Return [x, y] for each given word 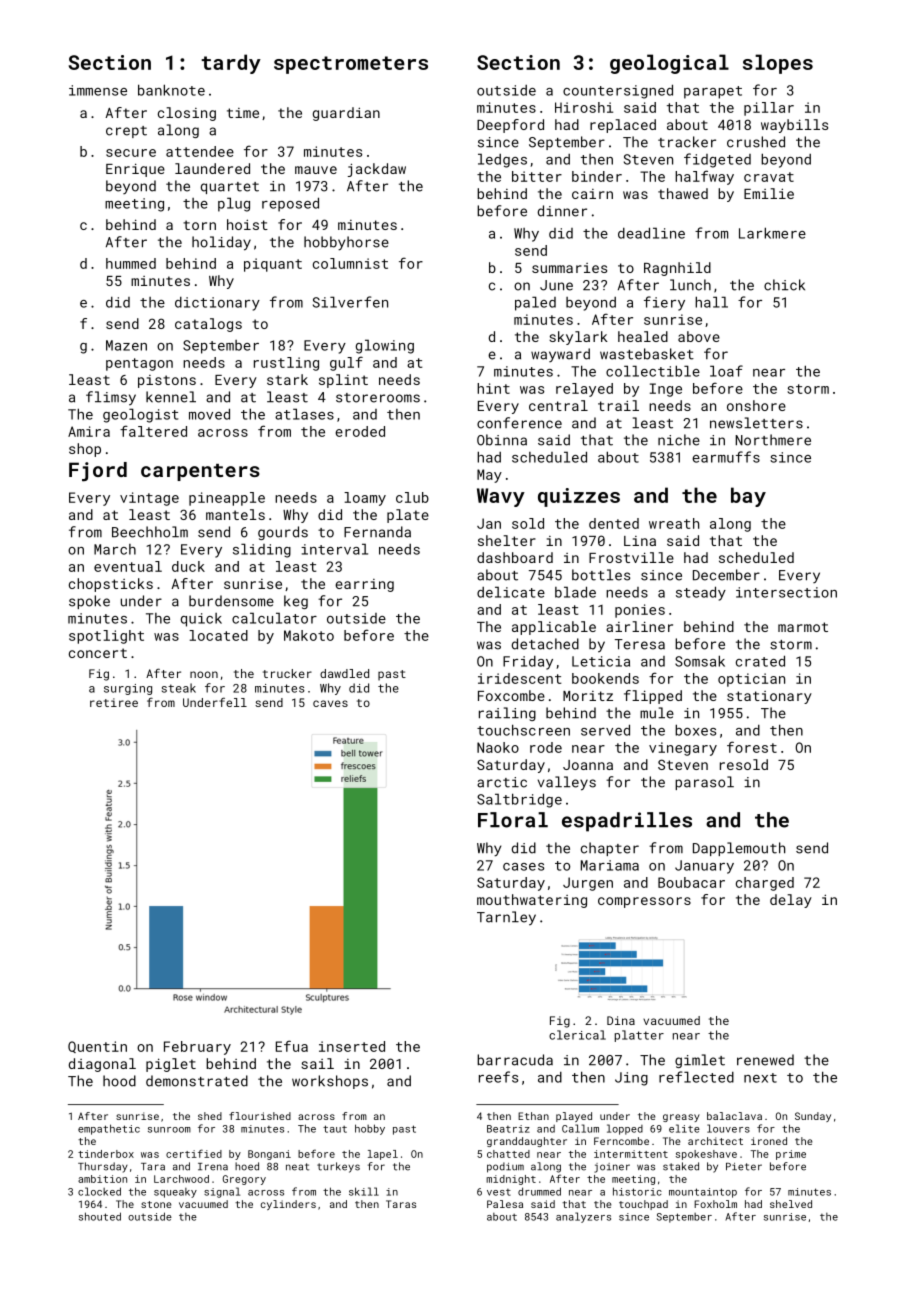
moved [209, 414]
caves [330, 703]
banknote [171, 90]
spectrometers [351, 65]
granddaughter [527, 1142]
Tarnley [506, 918]
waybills [794, 126]
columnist [350, 263]
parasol [704, 783]
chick [784, 285]
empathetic [109, 1129]
